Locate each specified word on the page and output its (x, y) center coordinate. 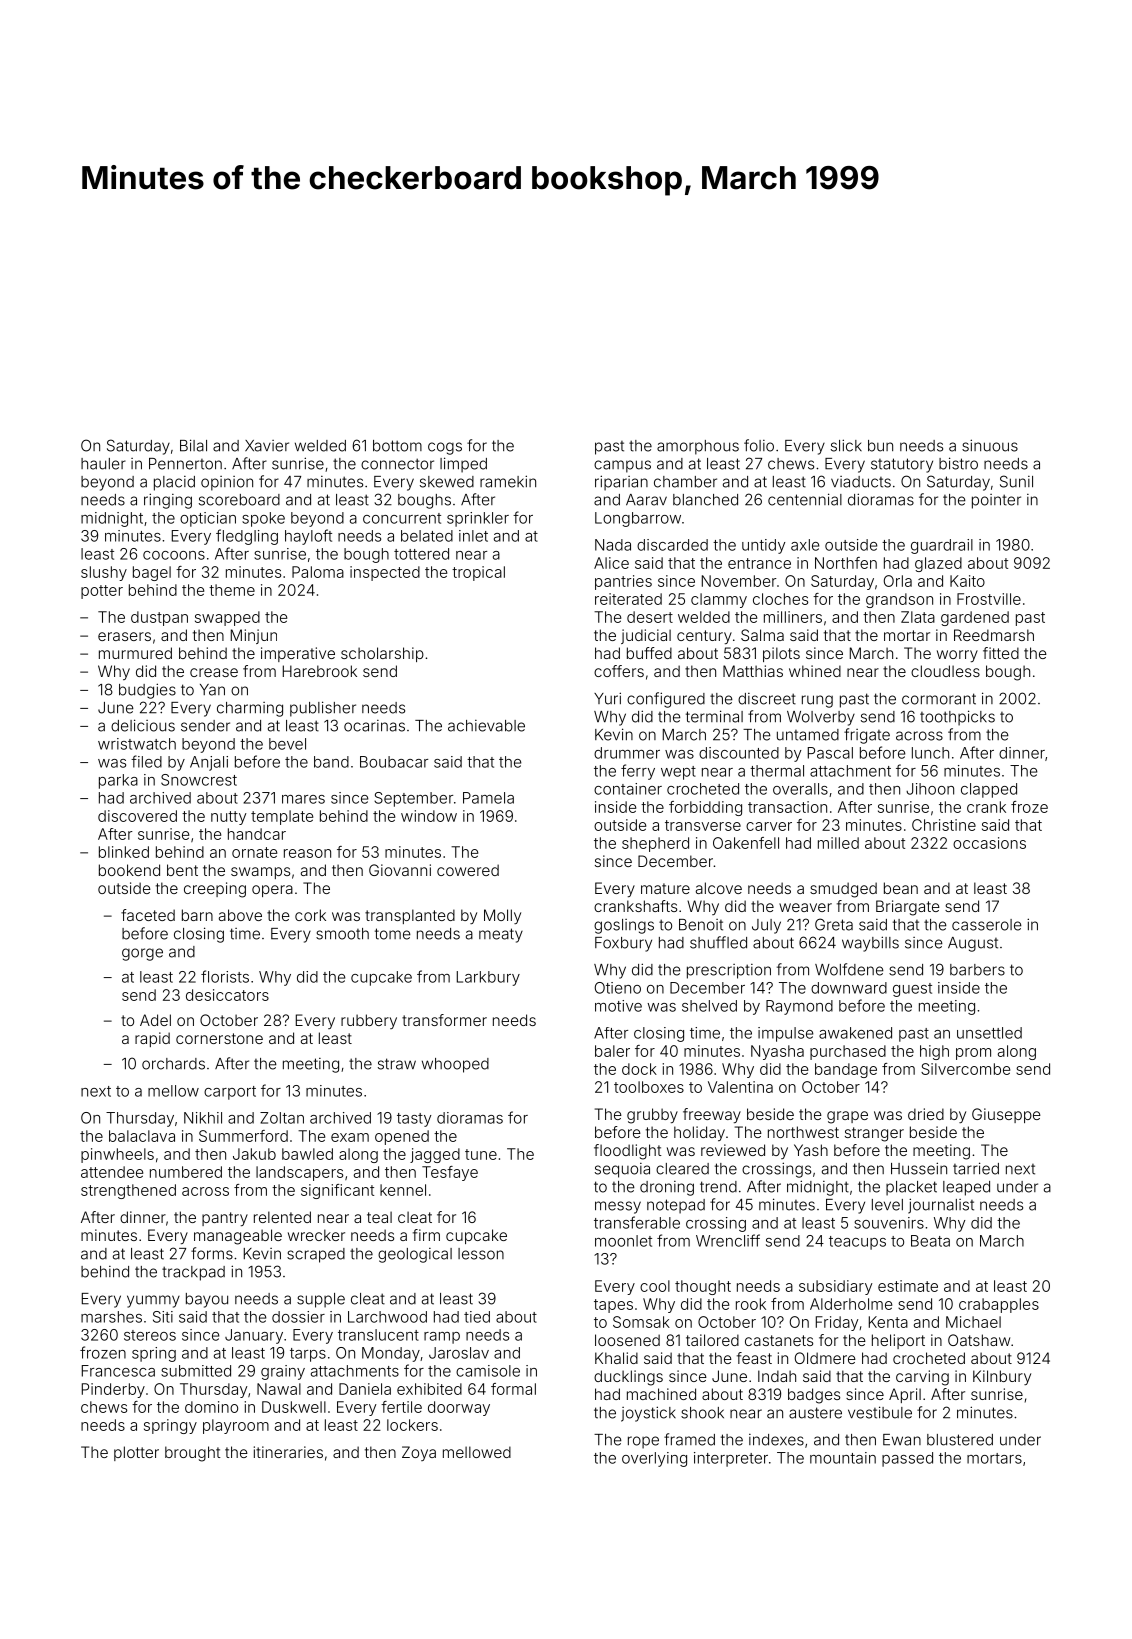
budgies (147, 691)
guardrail (942, 546)
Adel (155, 1020)
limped (463, 465)
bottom (397, 446)
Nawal (279, 1389)
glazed (938, 564)
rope (643, 1442)
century (704, 637)
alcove (719, 888)
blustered (960, 1440)
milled (838, 843)
